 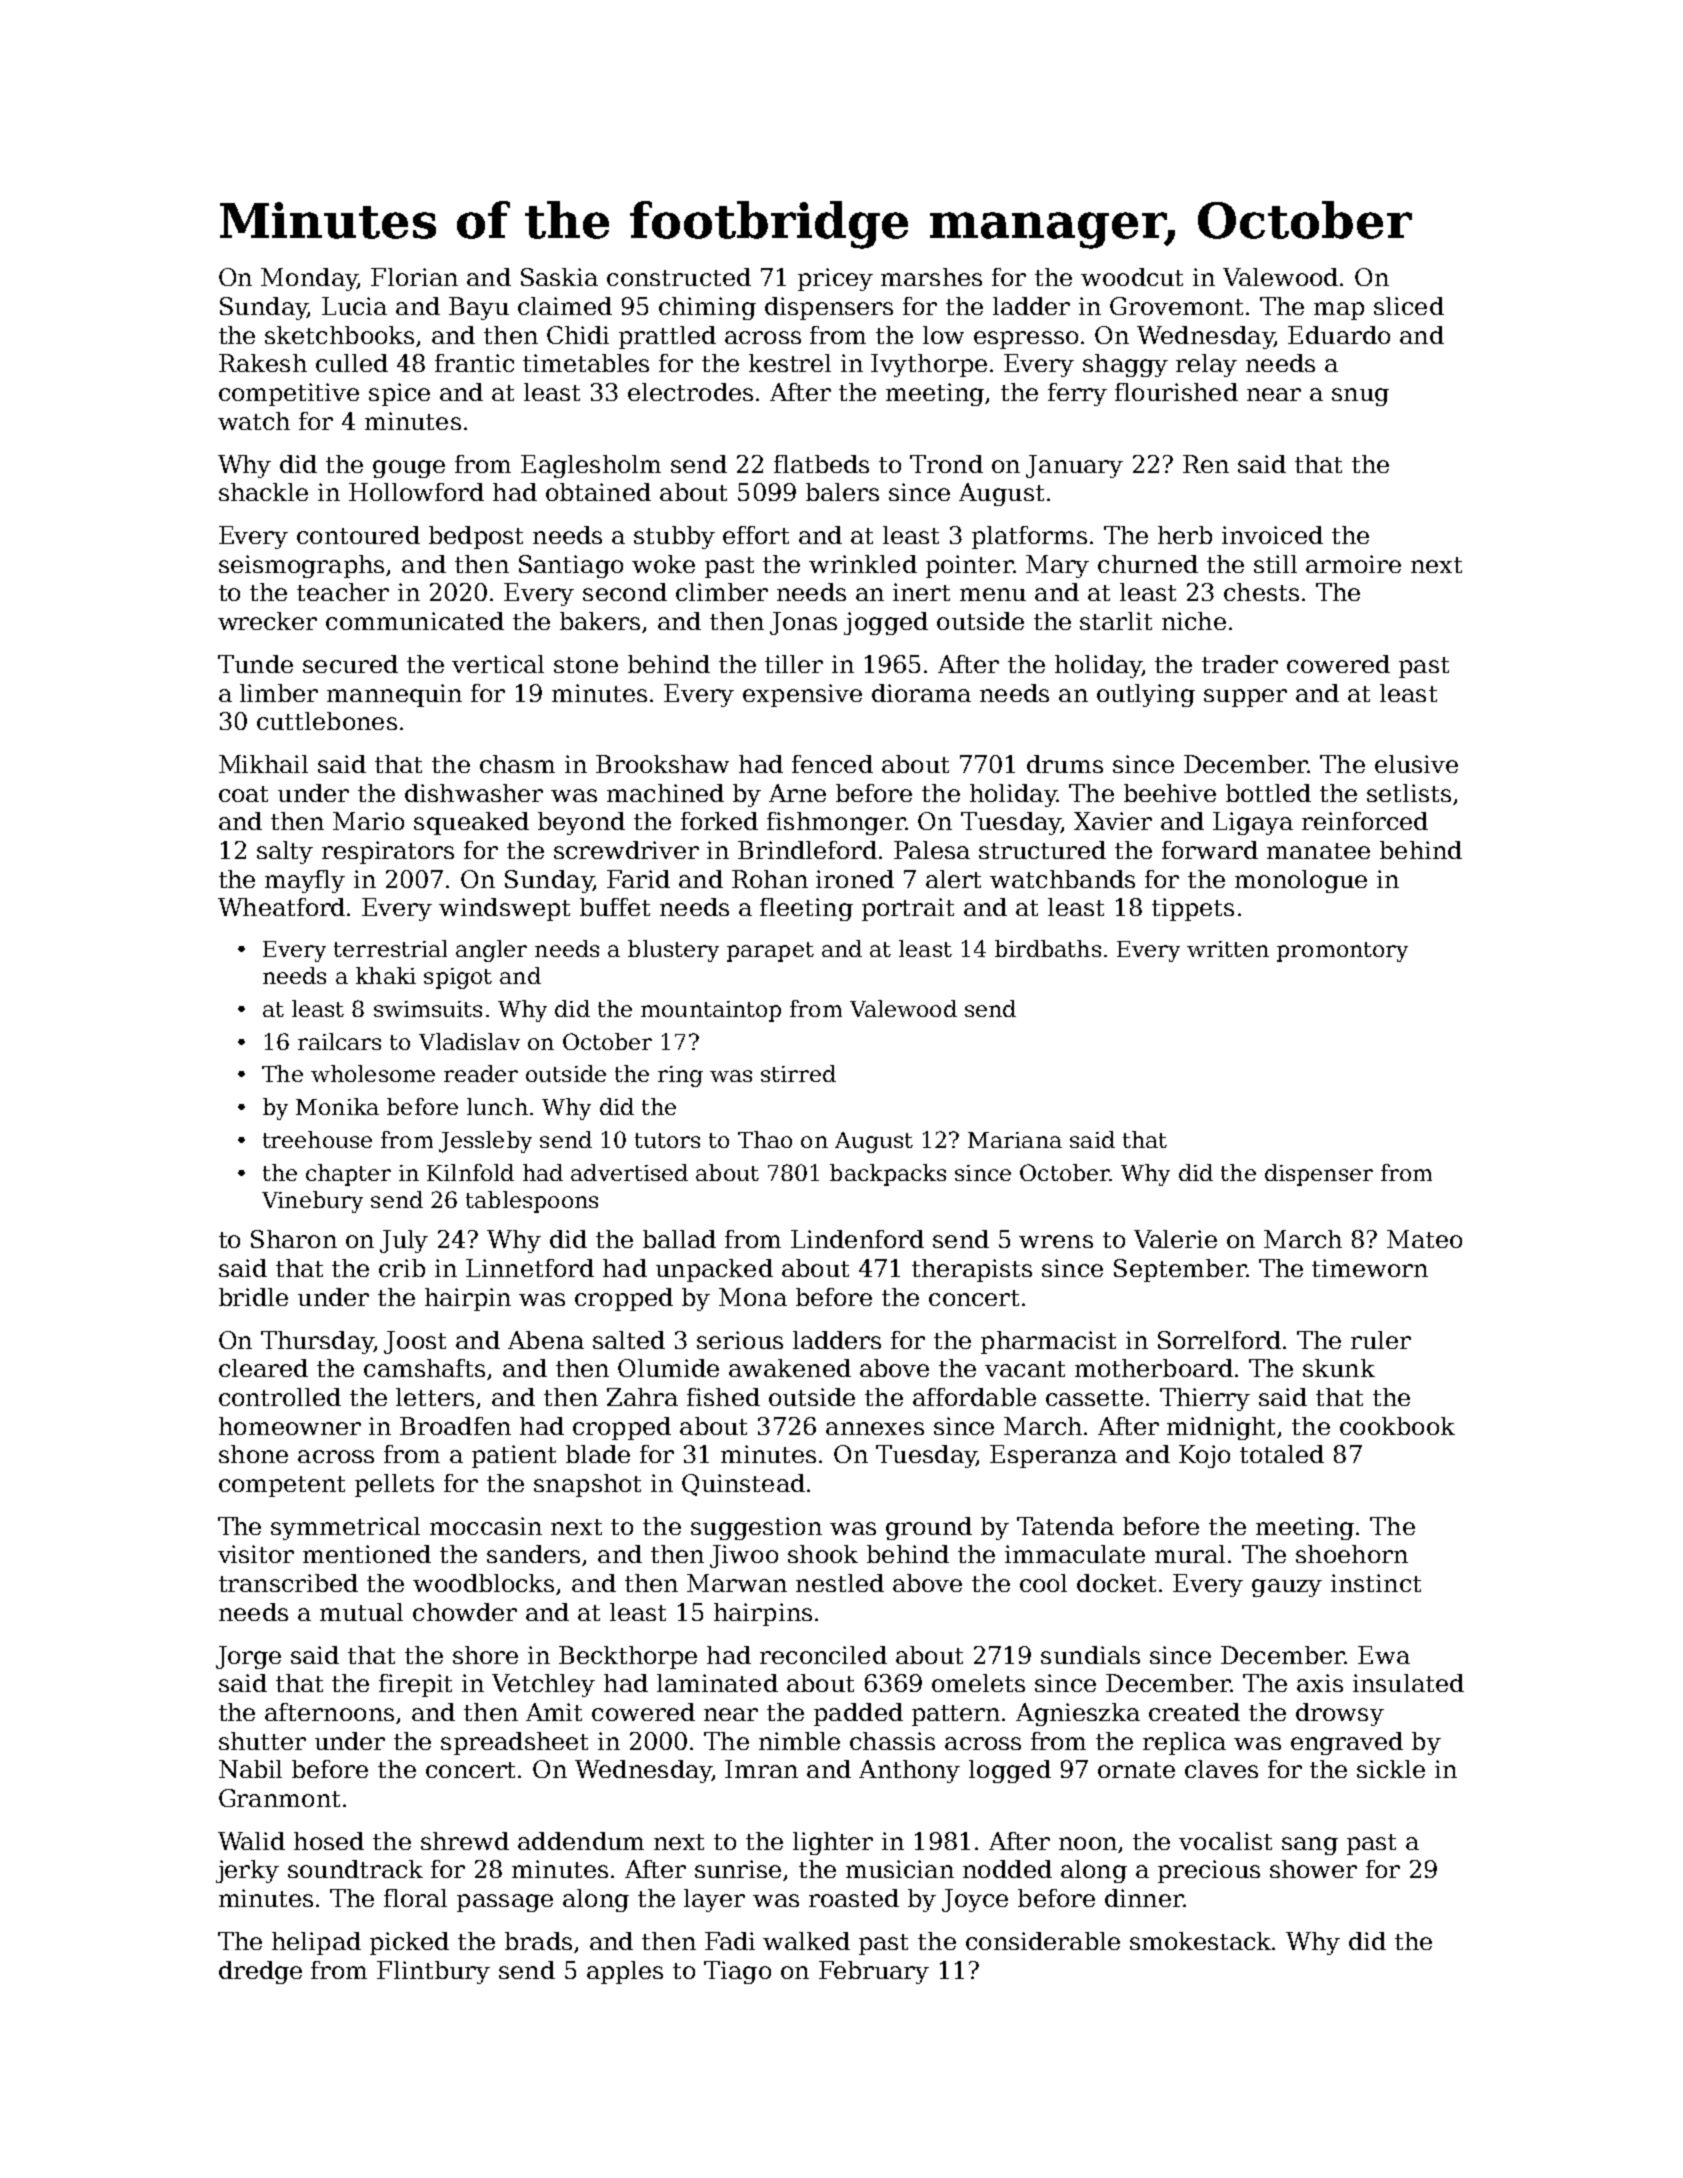 What do you see at coordinates (972, 1270) in the document?
I see `therapists` at bounding box center [972, 1270].
